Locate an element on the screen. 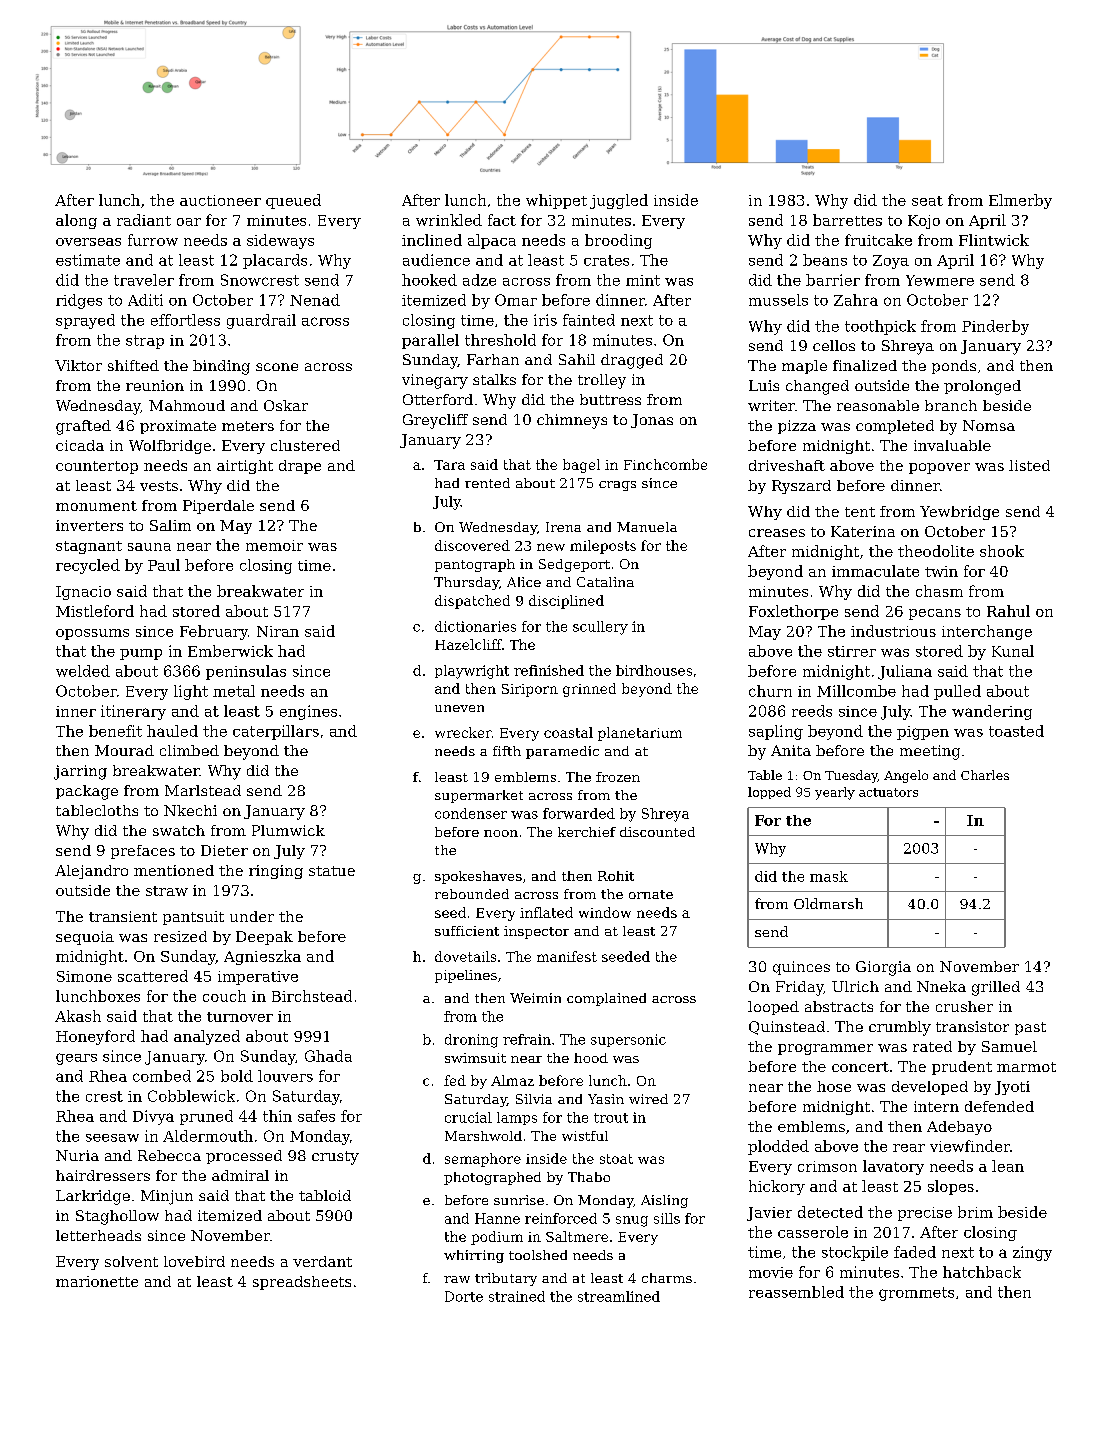  Yewbridge is located at coordinates (959, 513).
